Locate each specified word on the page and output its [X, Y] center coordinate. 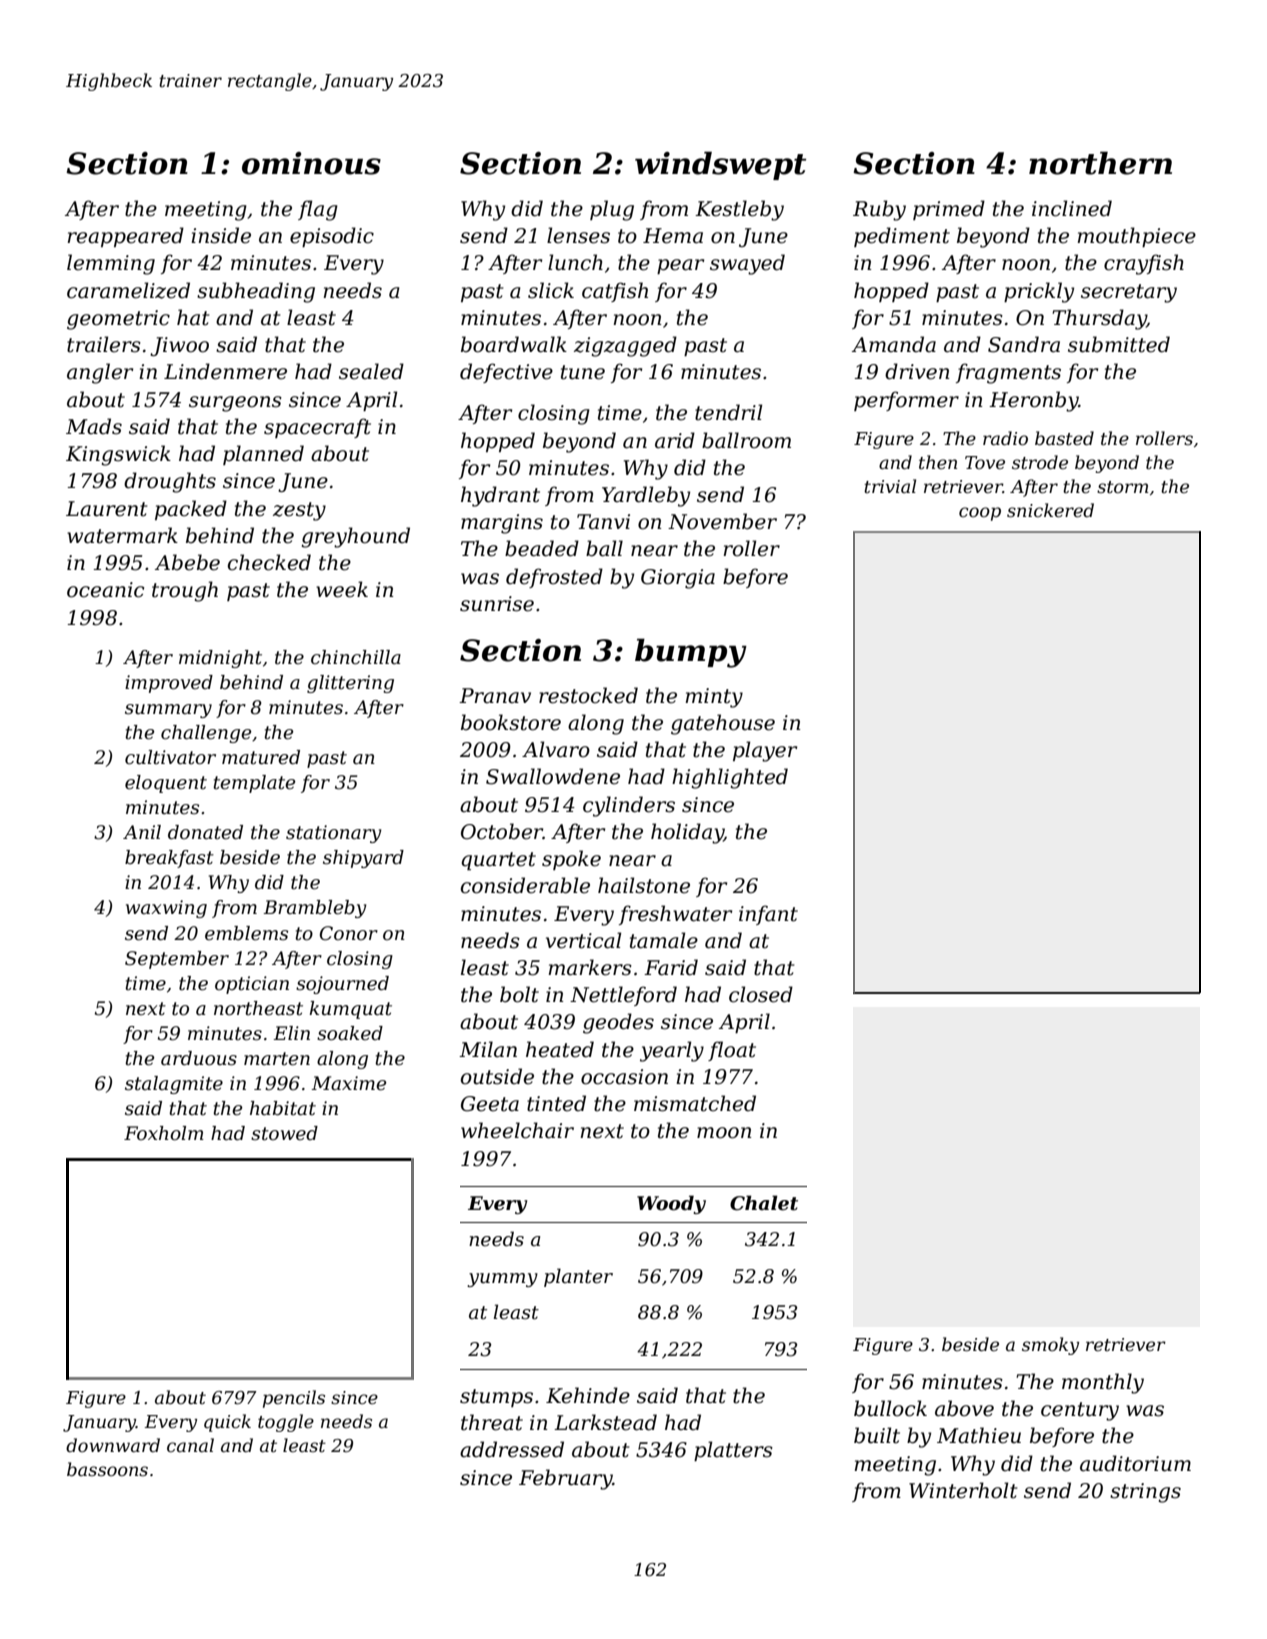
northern [1100, 163]
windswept [720, 165]
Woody [671, 1204]
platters [733, 1451]
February [566, 1479]
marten [277, 1059]
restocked [588, 695]
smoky [1050, 1346]
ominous [311, 163]
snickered [1050, 510]
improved [169, 684]
